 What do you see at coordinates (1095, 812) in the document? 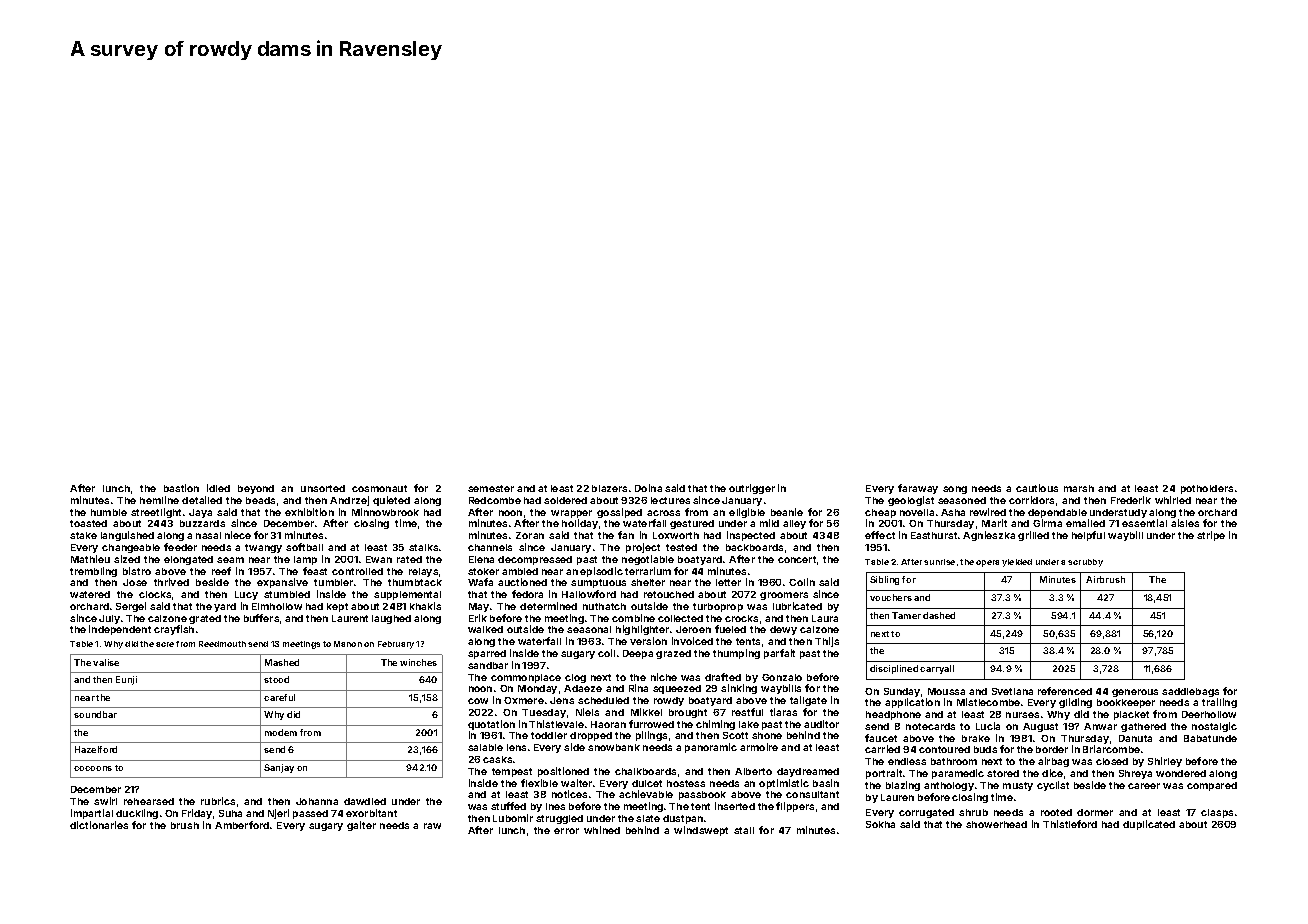
I see `dormer` at bounding box center [1095, 812].
